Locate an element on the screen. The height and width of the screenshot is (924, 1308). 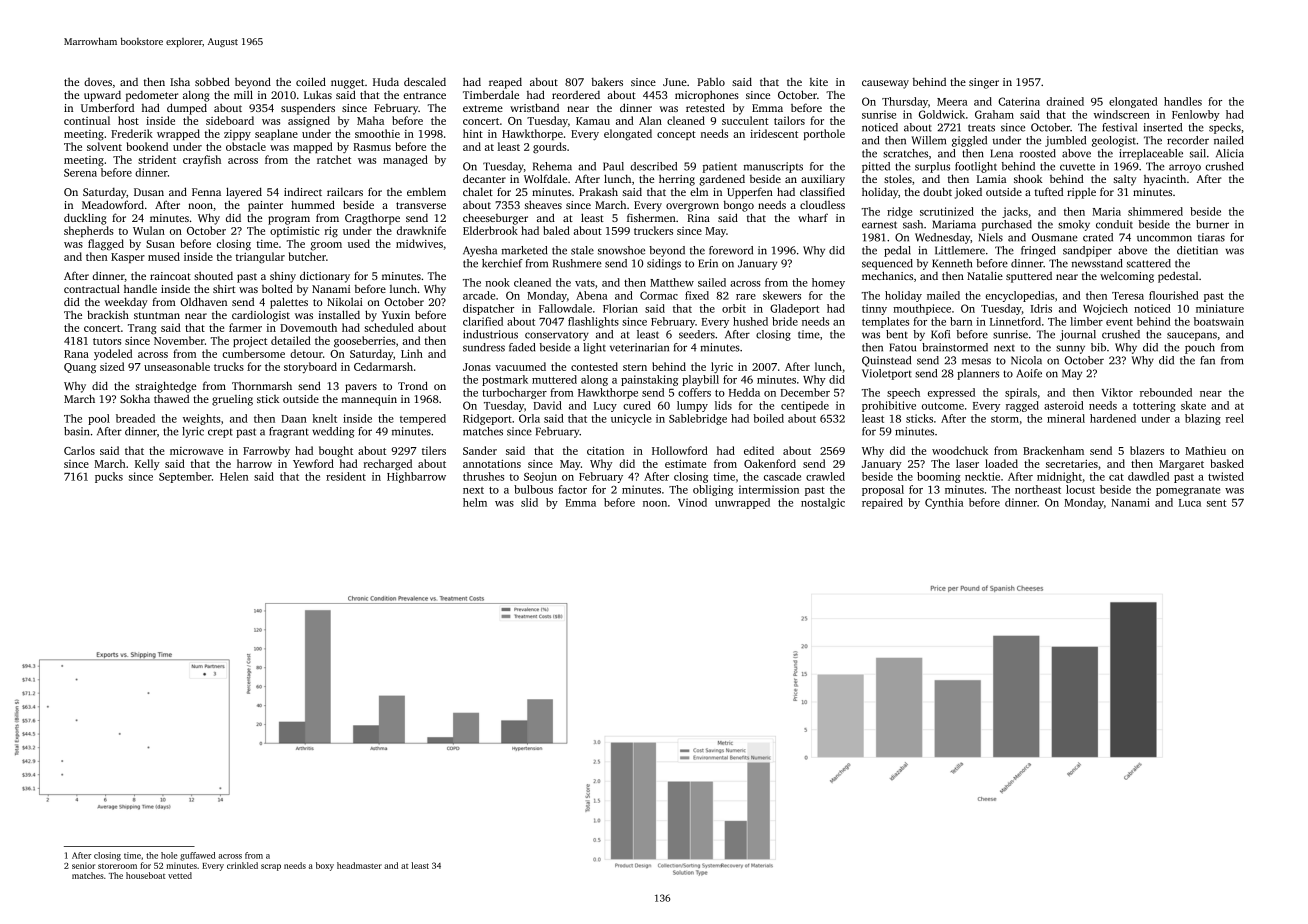
Lucy is located at coordinates (605, 407).
